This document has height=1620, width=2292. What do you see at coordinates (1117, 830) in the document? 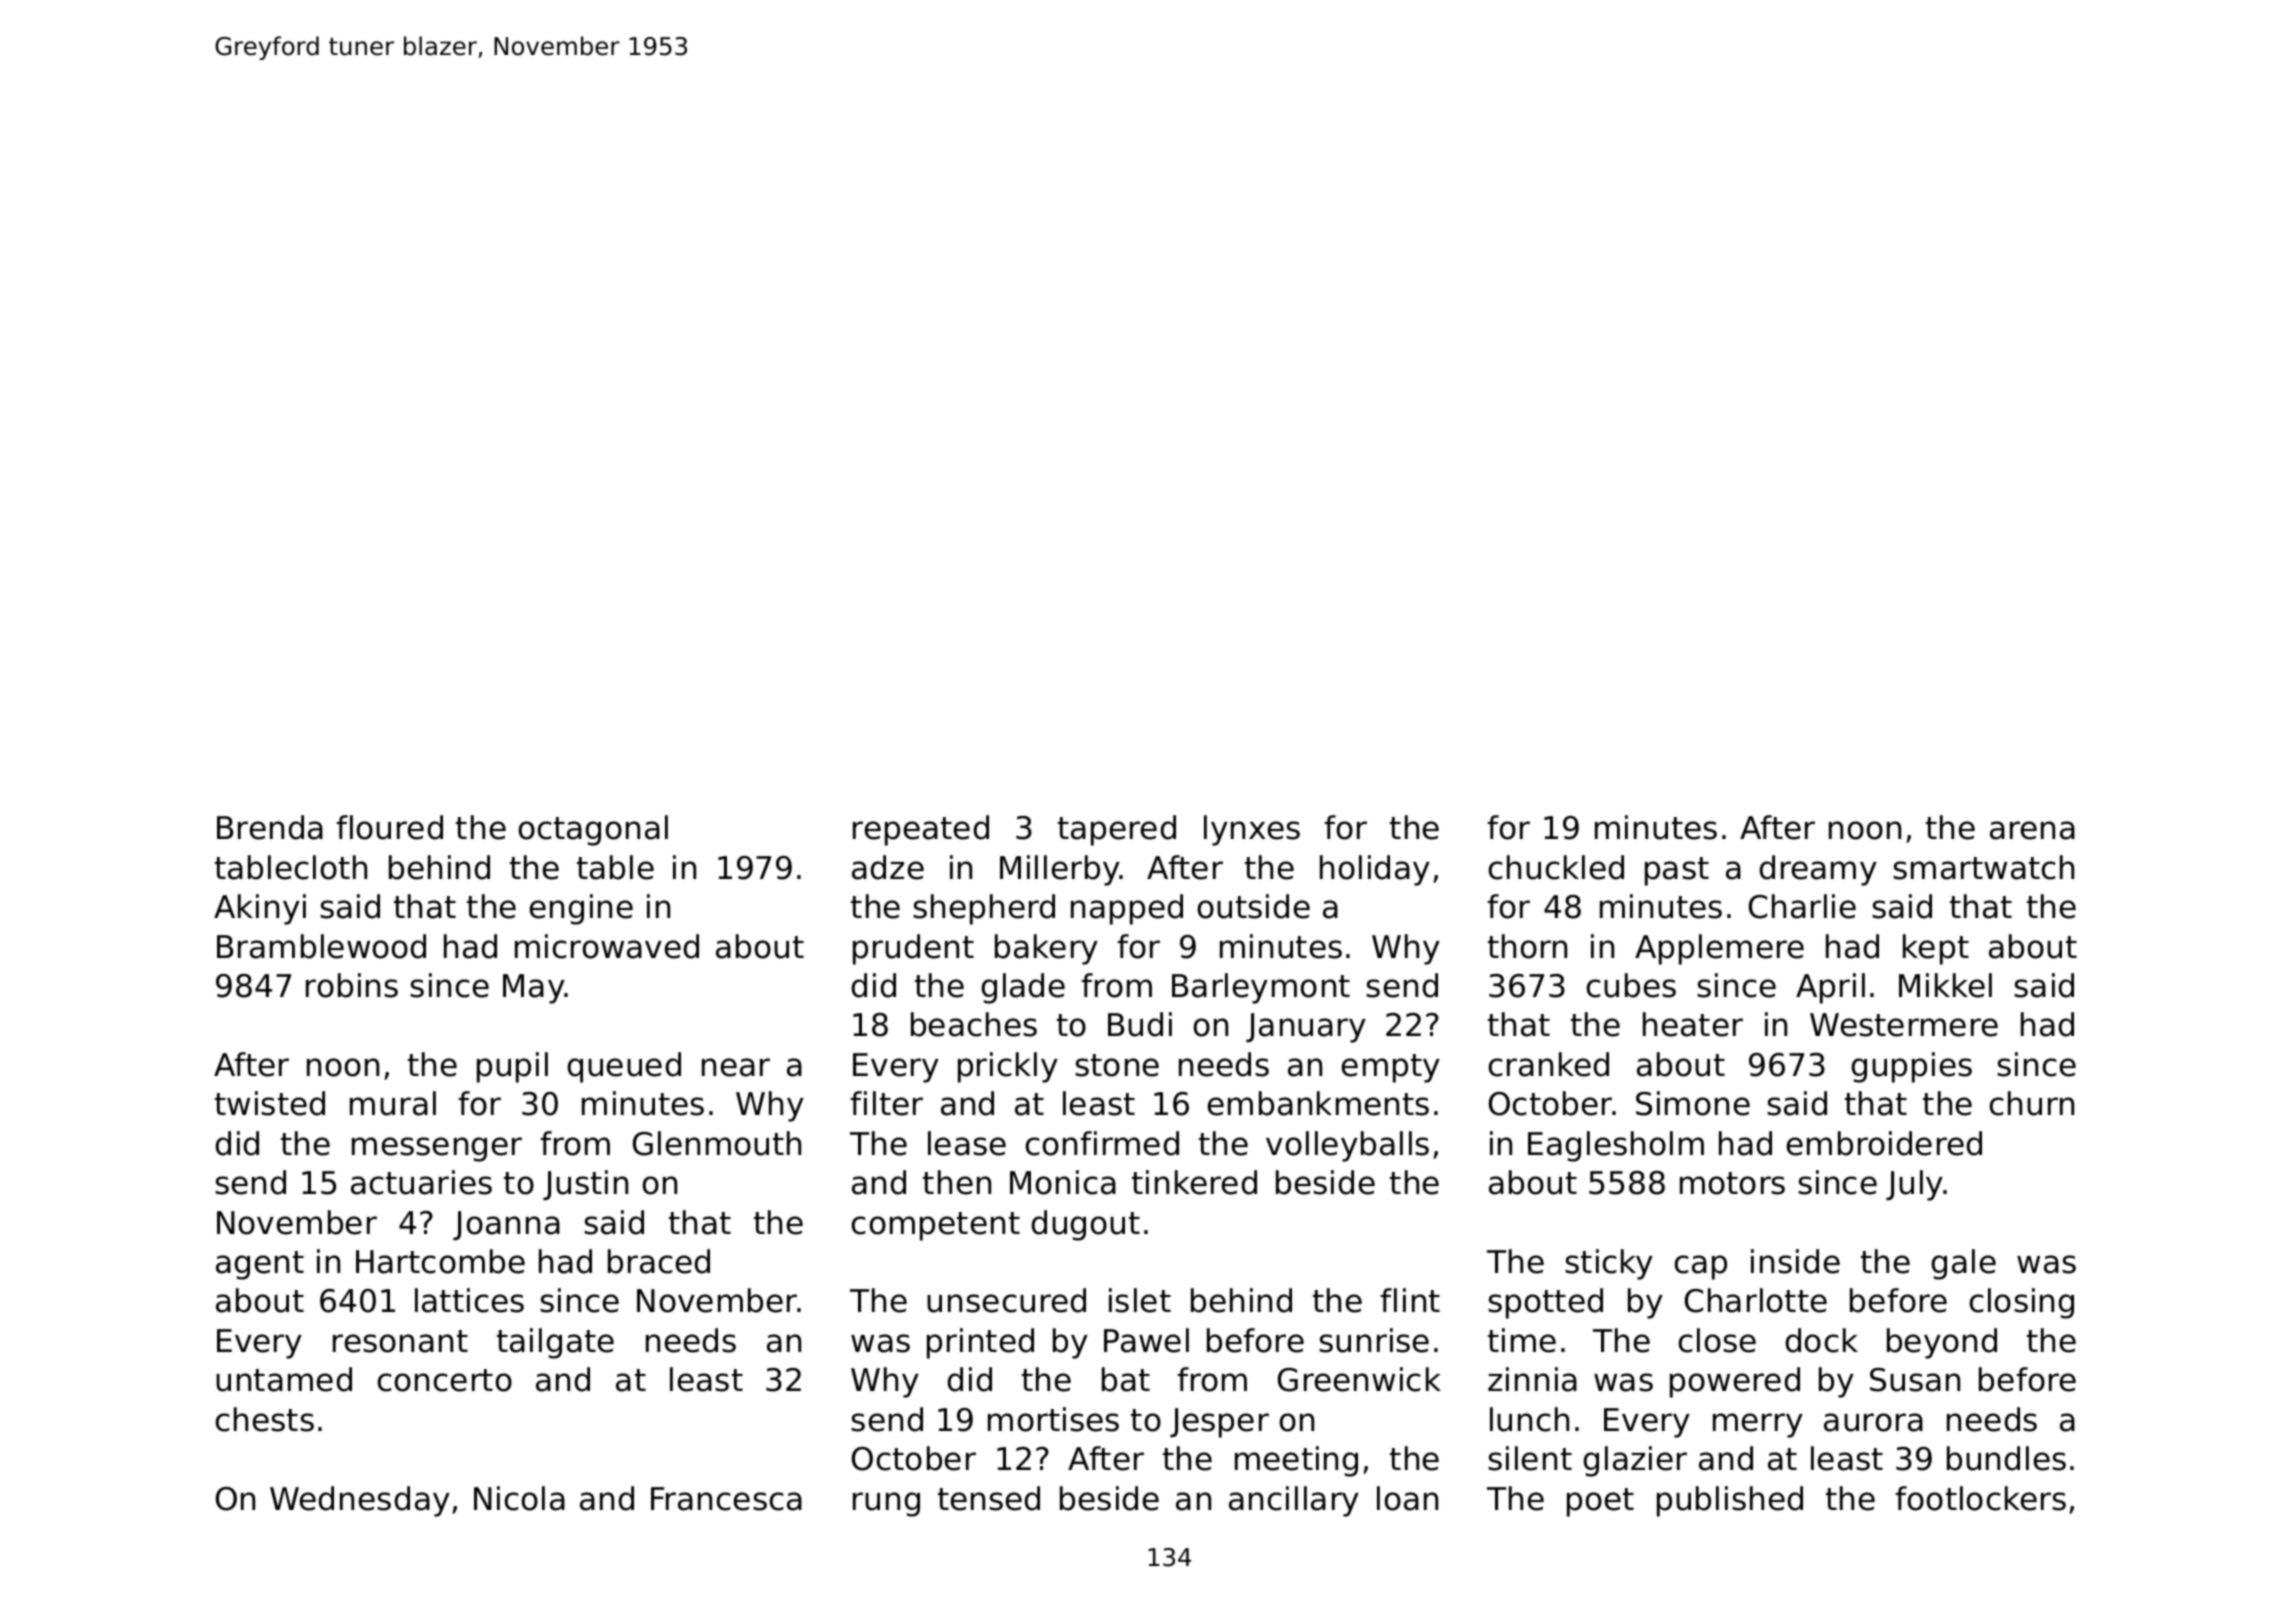
I see `tapered` at bounding box center [1117, 830].
